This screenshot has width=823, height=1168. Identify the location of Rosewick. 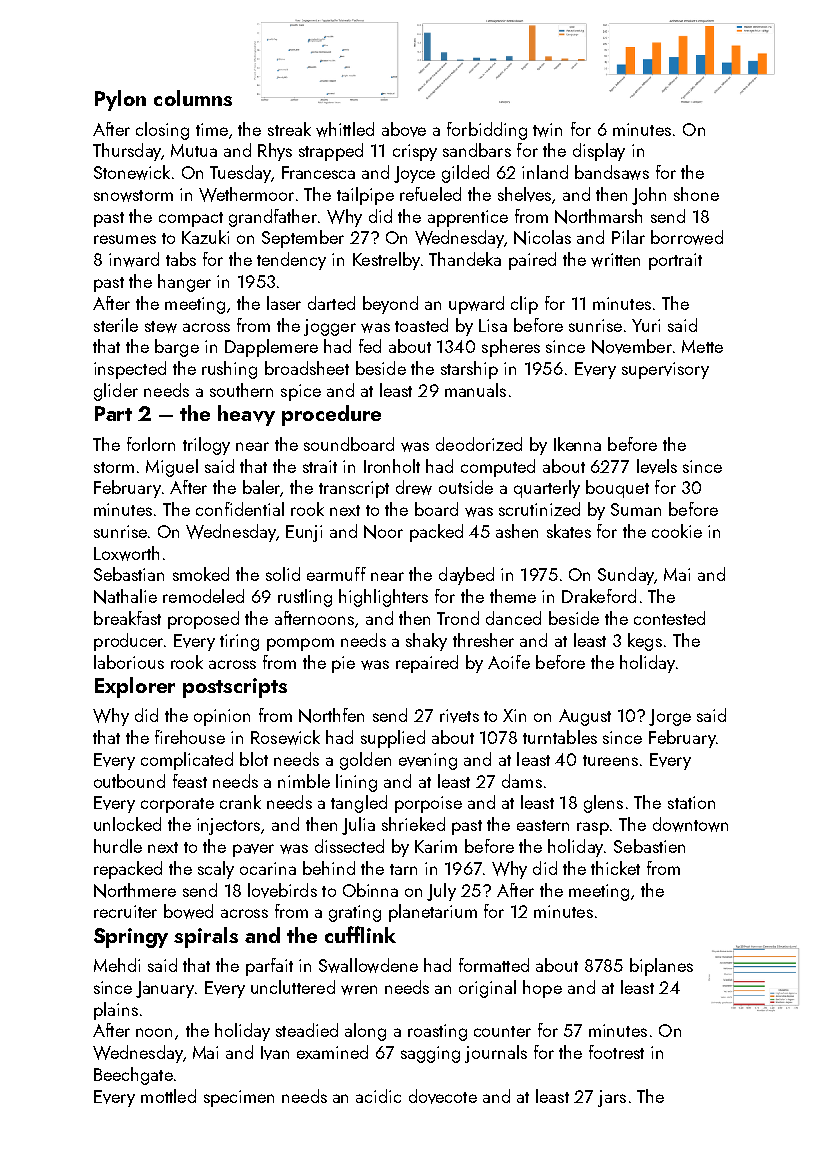
(285, 737).
